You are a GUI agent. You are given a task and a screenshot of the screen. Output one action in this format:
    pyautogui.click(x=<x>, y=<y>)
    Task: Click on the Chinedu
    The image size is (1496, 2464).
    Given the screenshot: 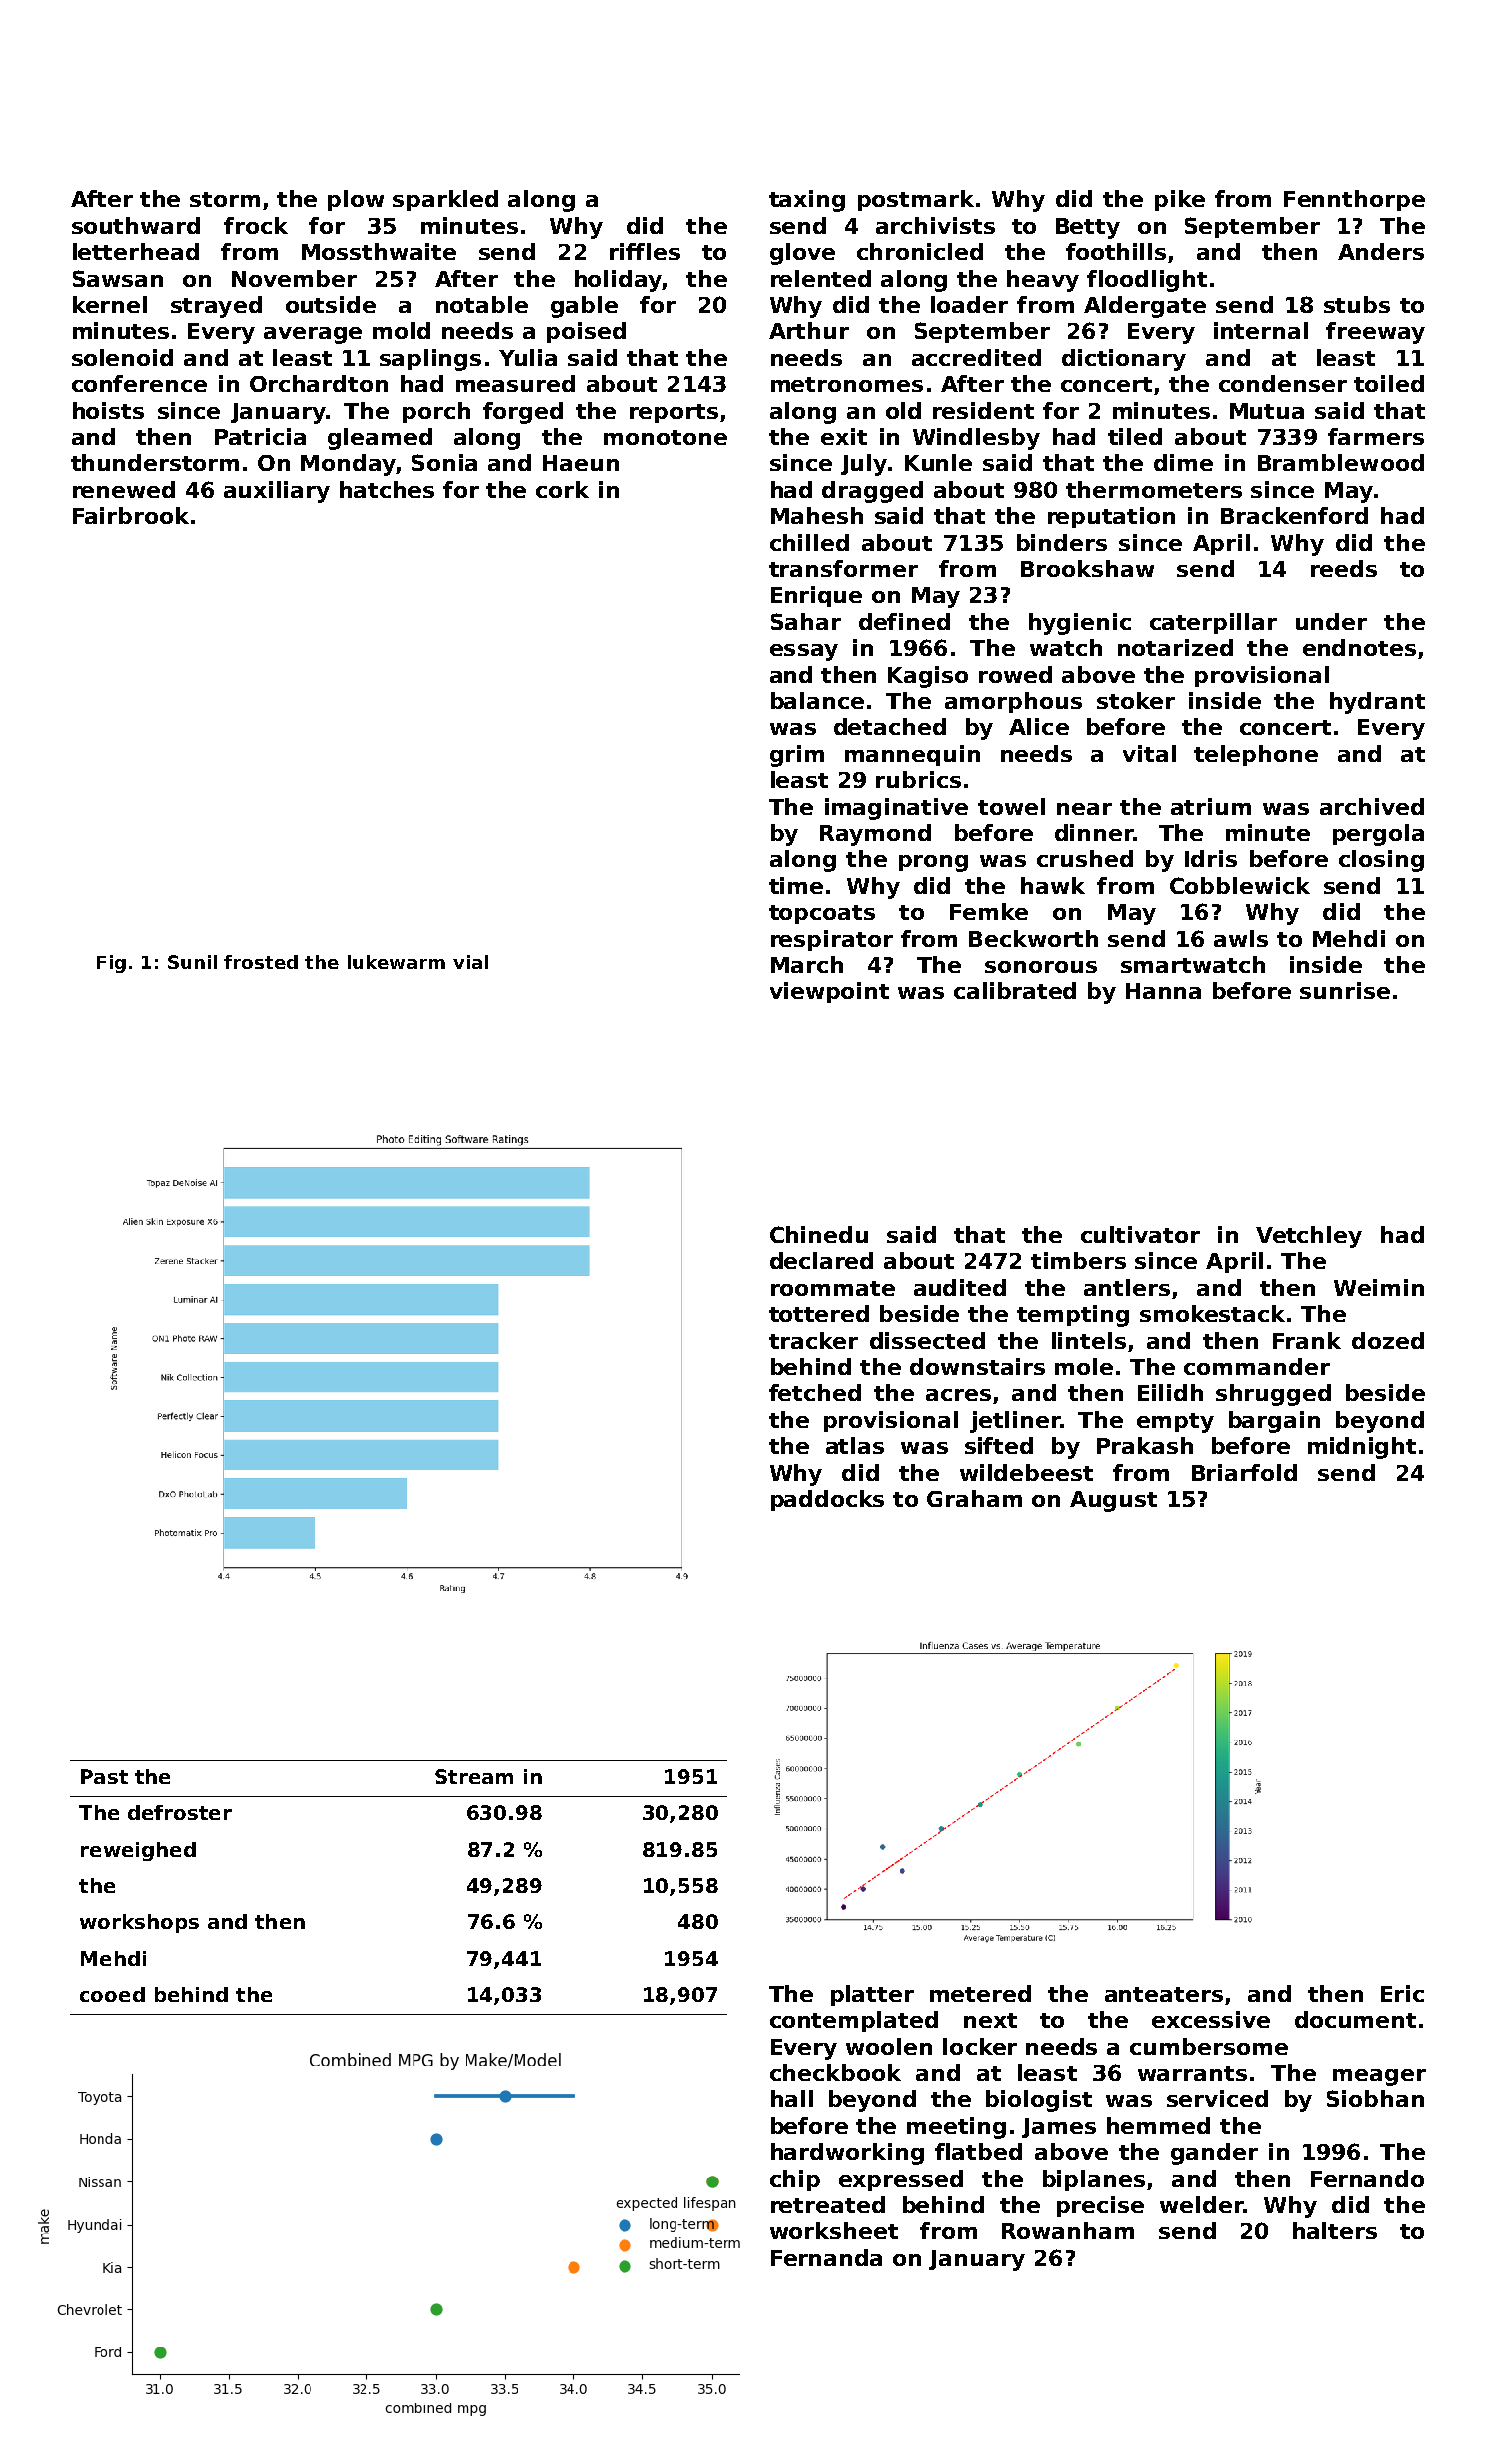 What is the action you would take?
    pyautogui.click(x=819, y=1234)
